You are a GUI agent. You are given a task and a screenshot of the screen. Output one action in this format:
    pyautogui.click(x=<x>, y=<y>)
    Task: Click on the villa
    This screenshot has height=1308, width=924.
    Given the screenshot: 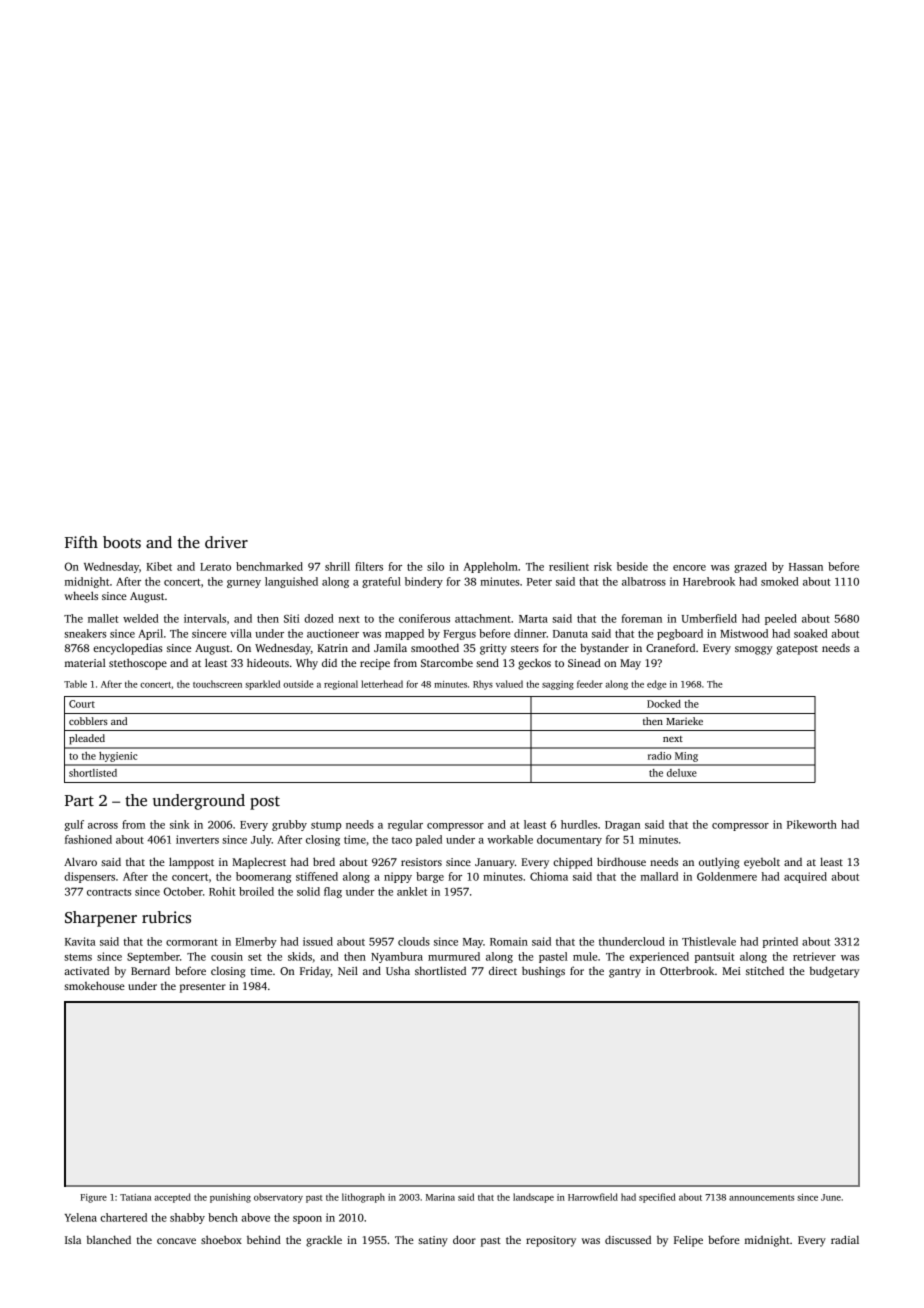 What is the action you would take?
    pyautogui.click(x=241, y=633)
